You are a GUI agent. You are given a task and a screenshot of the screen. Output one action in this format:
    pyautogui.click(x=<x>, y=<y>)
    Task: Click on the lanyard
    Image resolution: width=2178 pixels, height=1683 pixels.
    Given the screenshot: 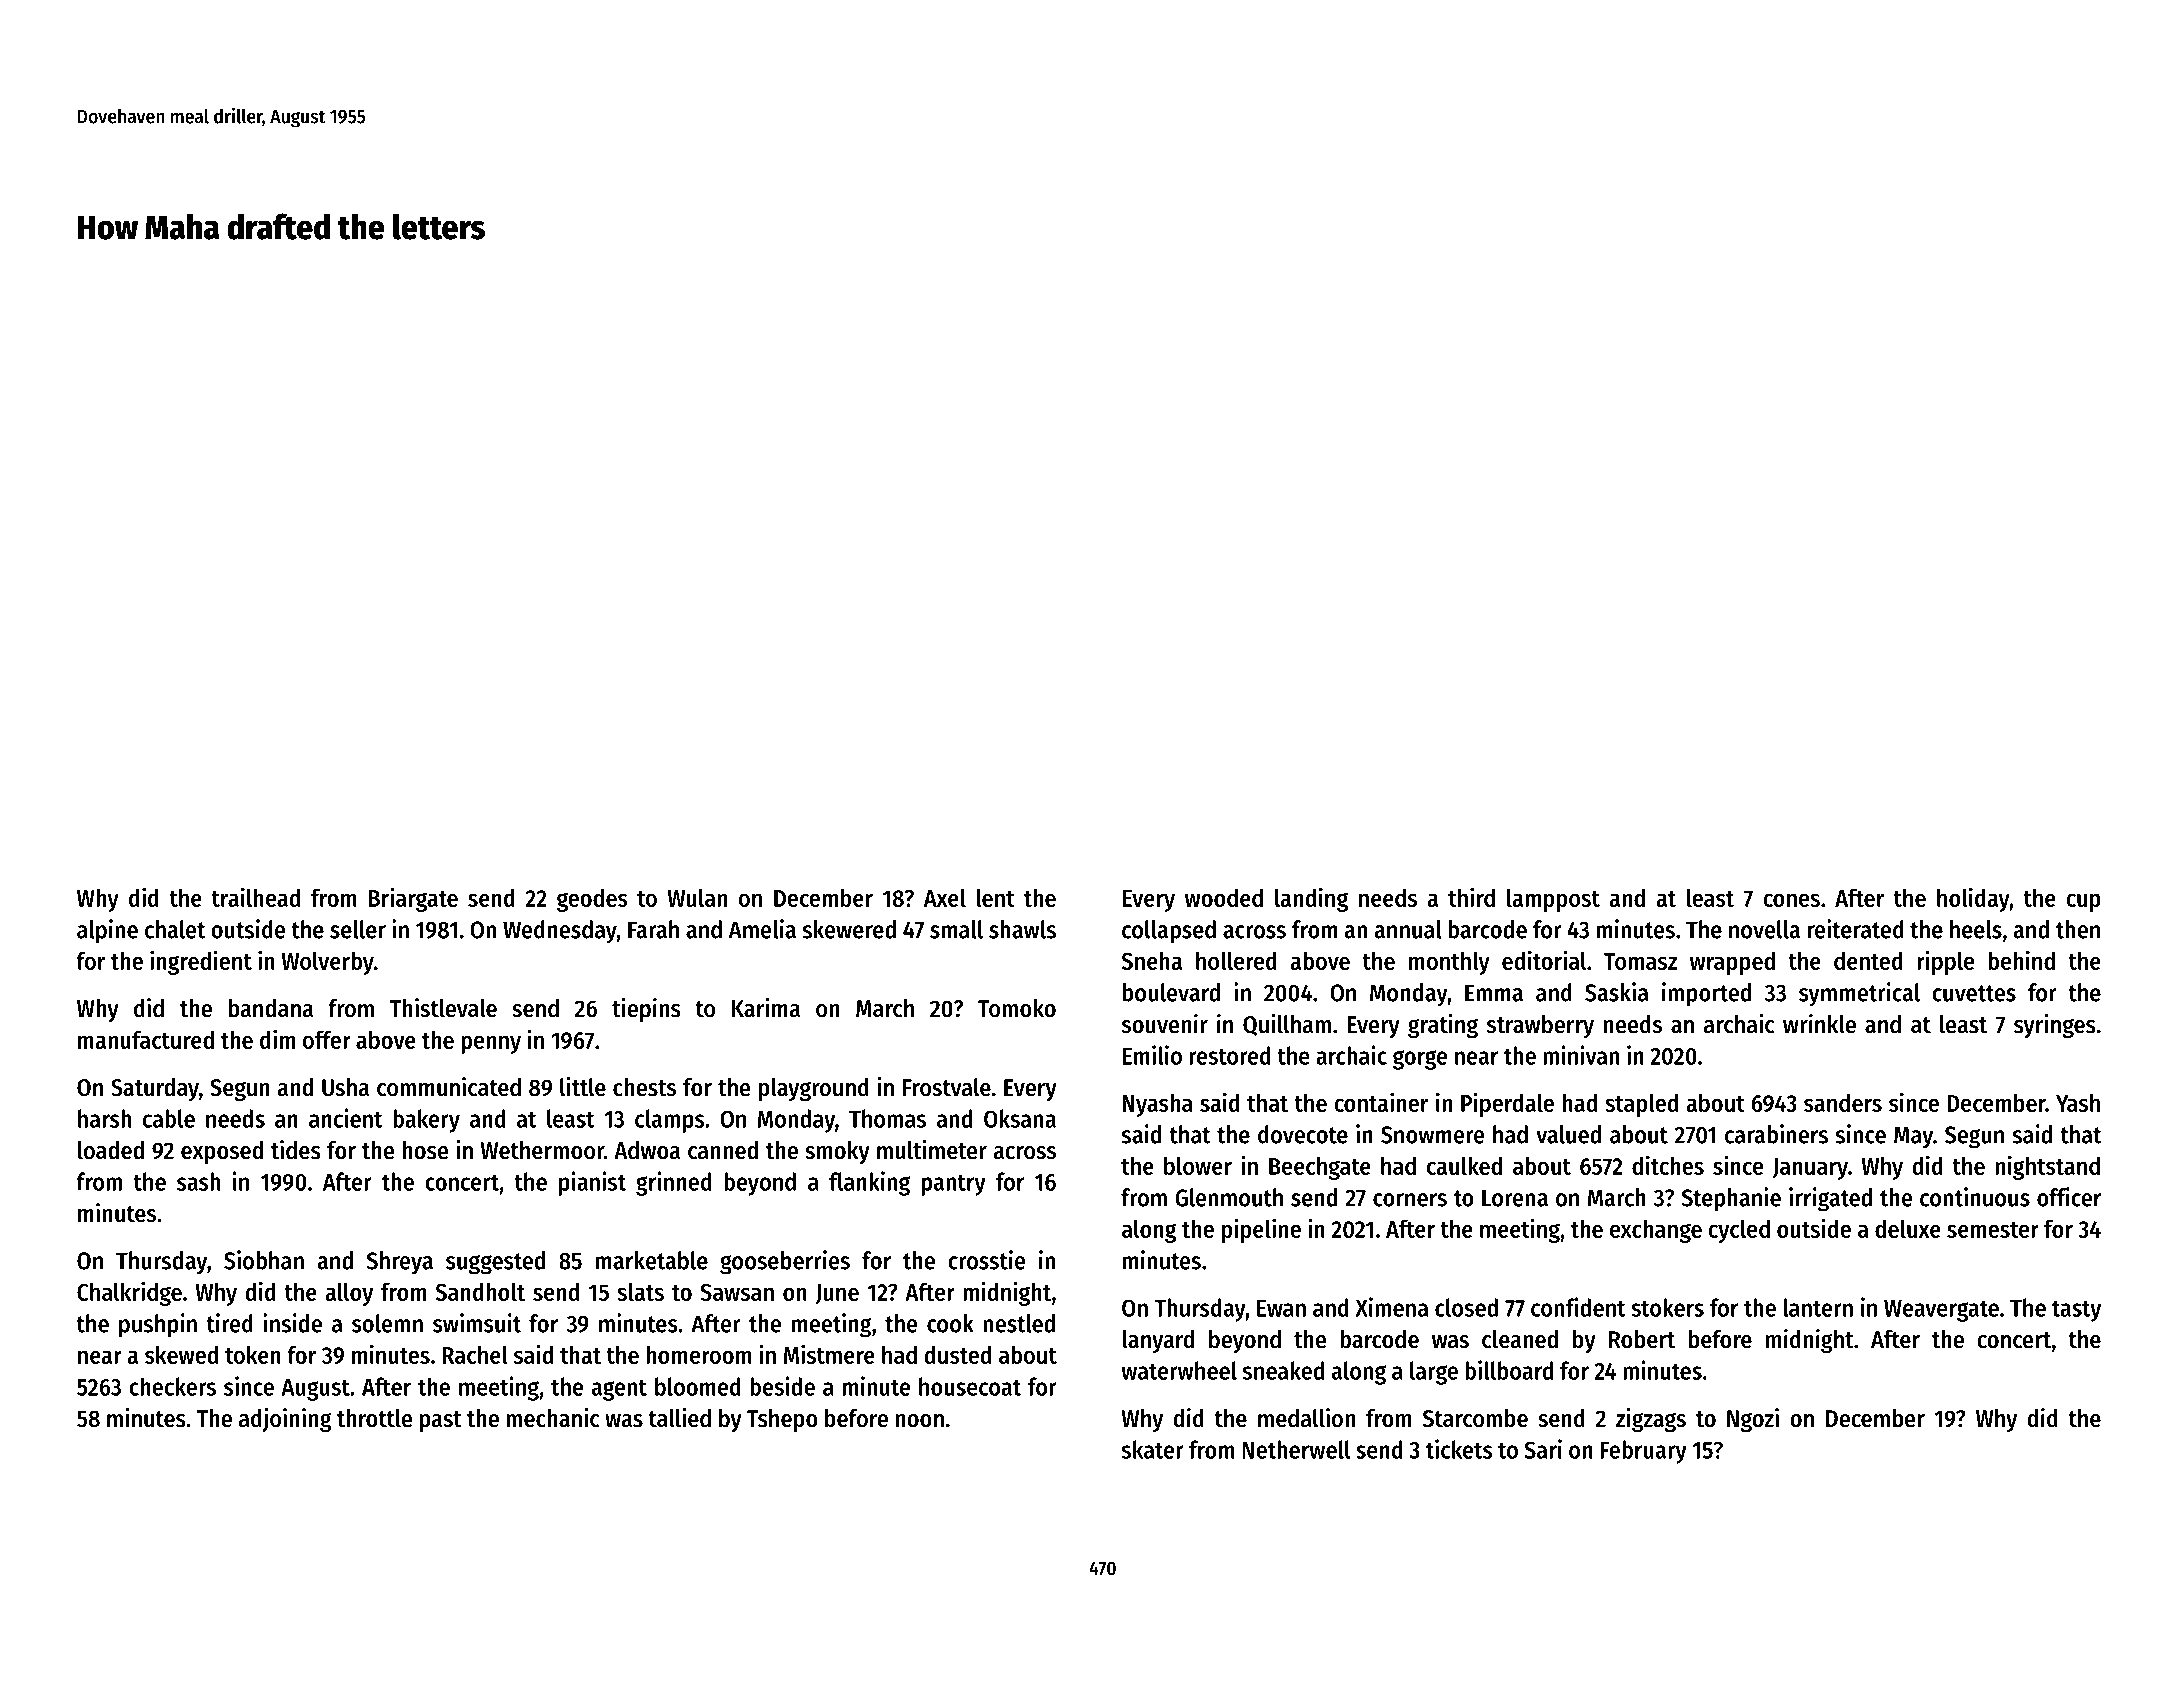 What is the action you would take?
    pyautogui.click(x=1158, y=1341)
